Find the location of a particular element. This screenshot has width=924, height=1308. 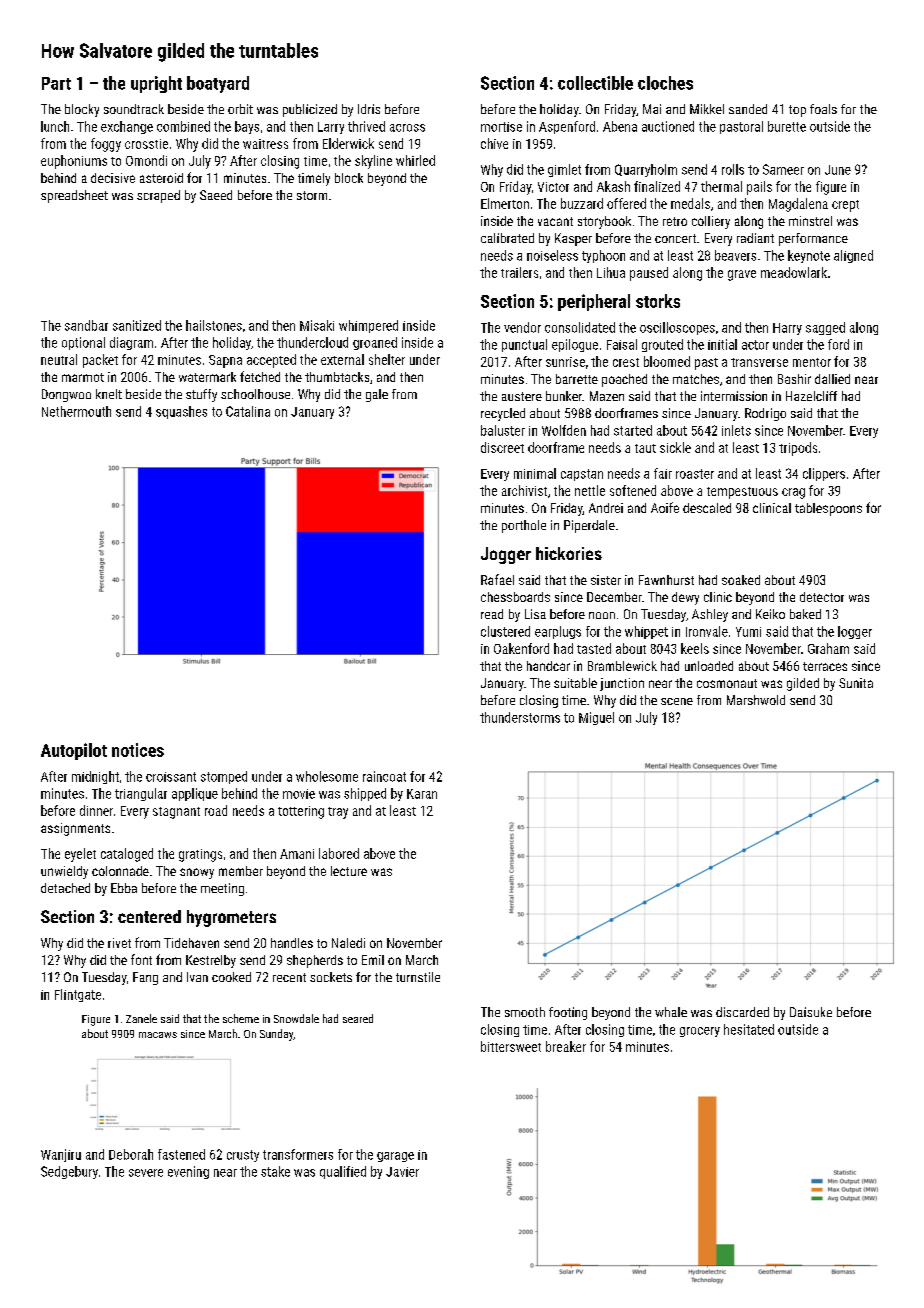

sagged is located at coordinates (825, 328).
